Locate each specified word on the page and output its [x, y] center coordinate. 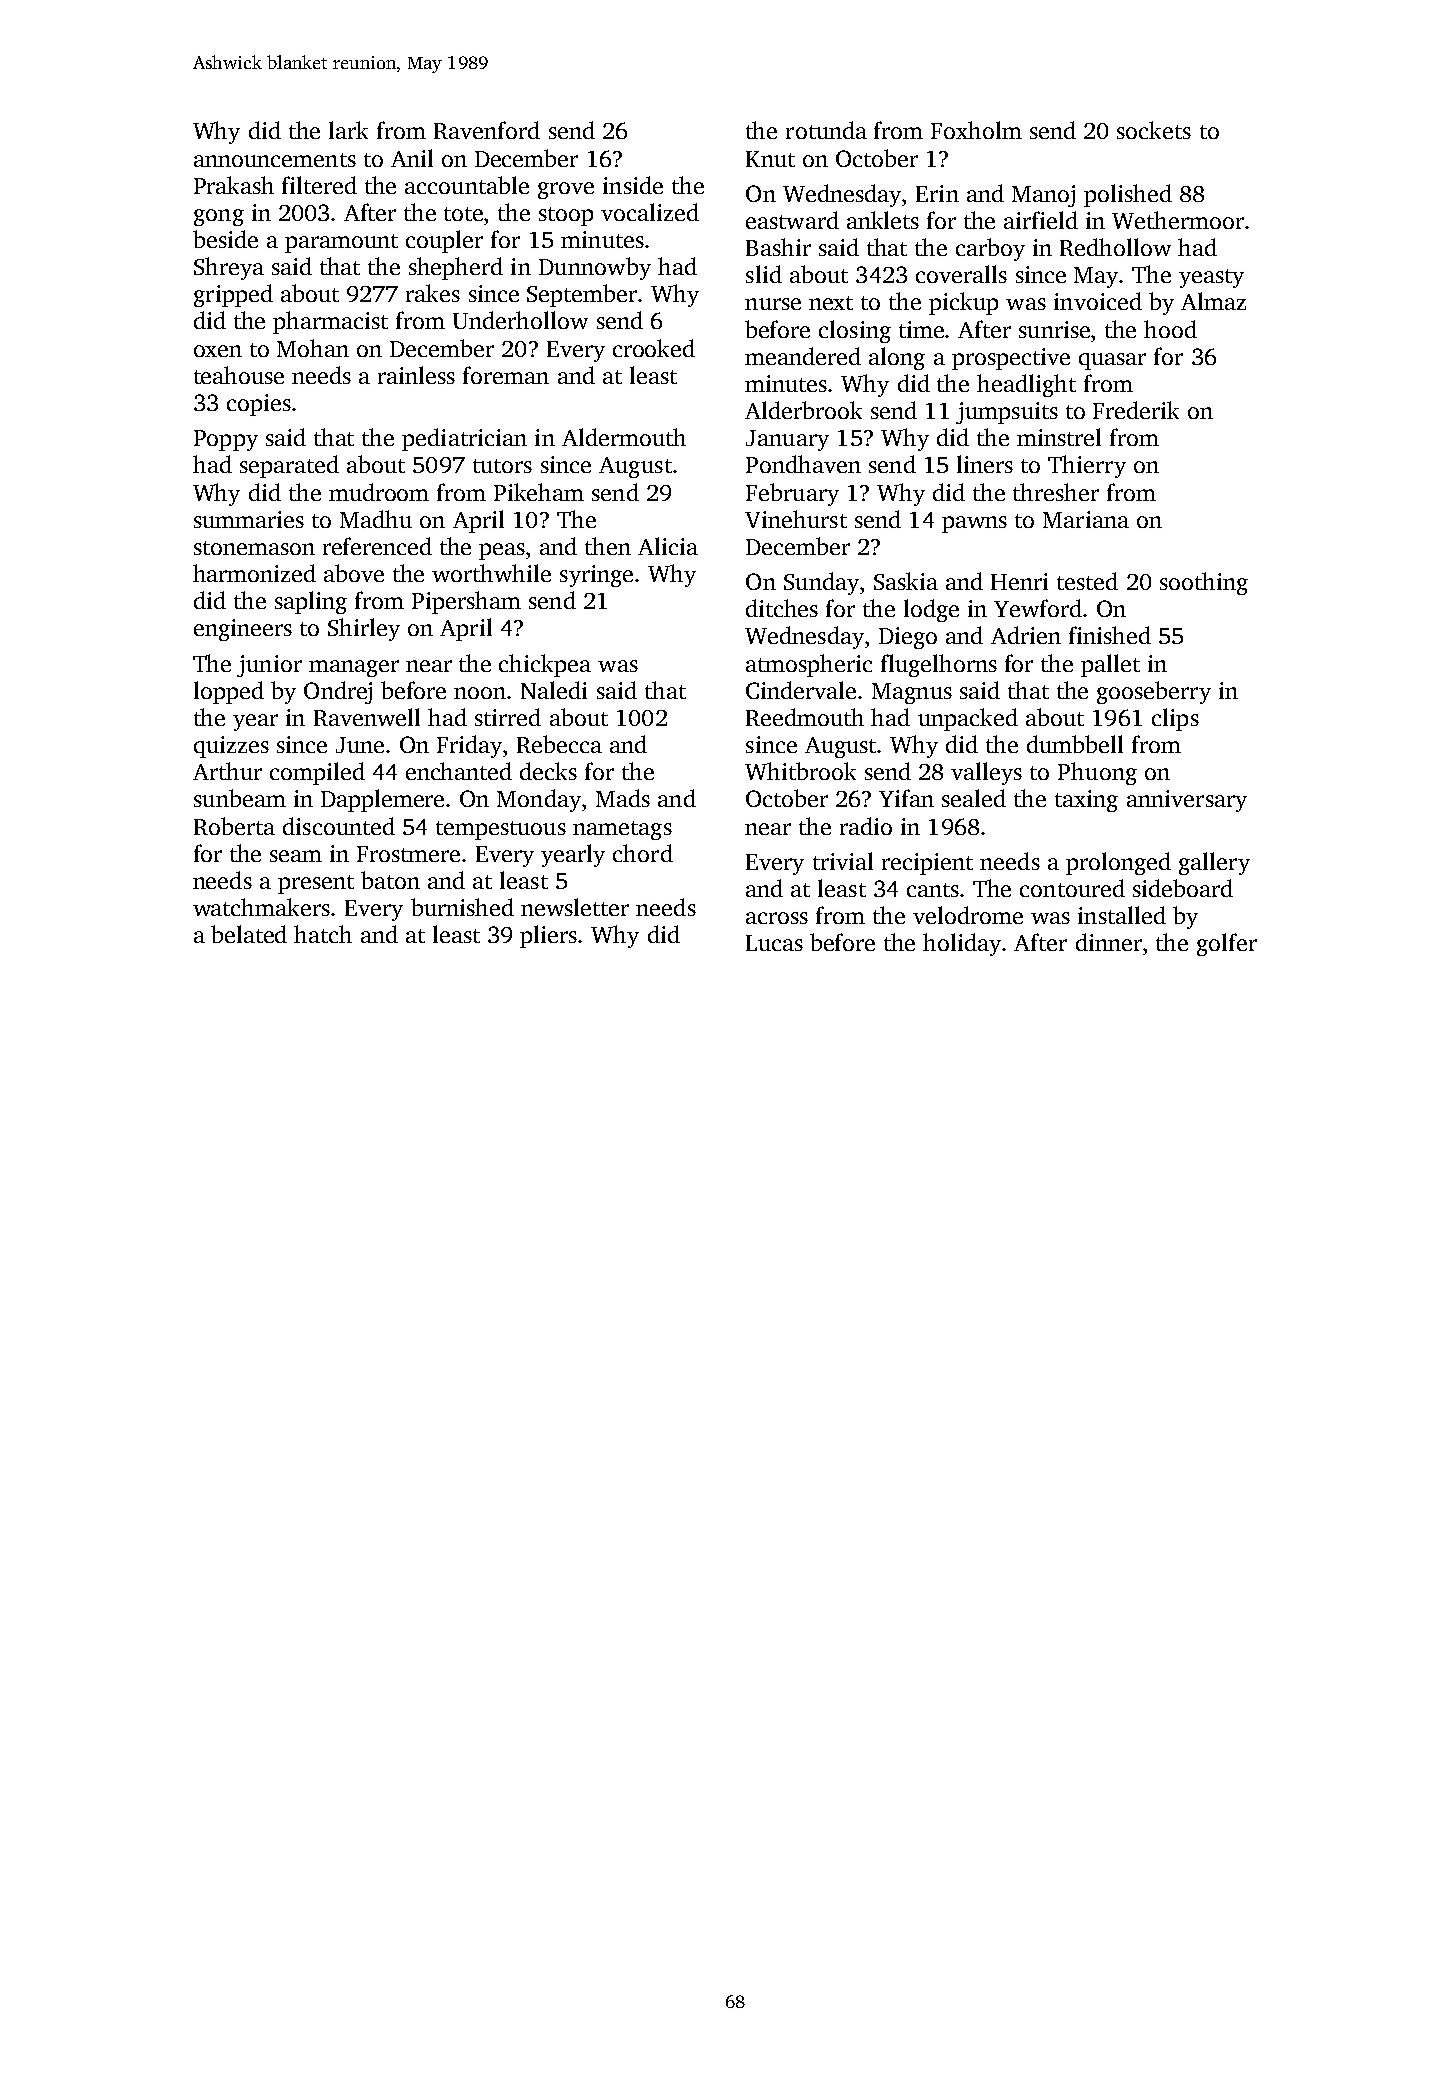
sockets [1154, 130]
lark [348, 130]
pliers [549, 936]
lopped [229, 692]
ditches [782, 608]
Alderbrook [803, 410]
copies [259, 405]
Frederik [1136, 410]
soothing [1204, 583]
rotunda [826, 130]
